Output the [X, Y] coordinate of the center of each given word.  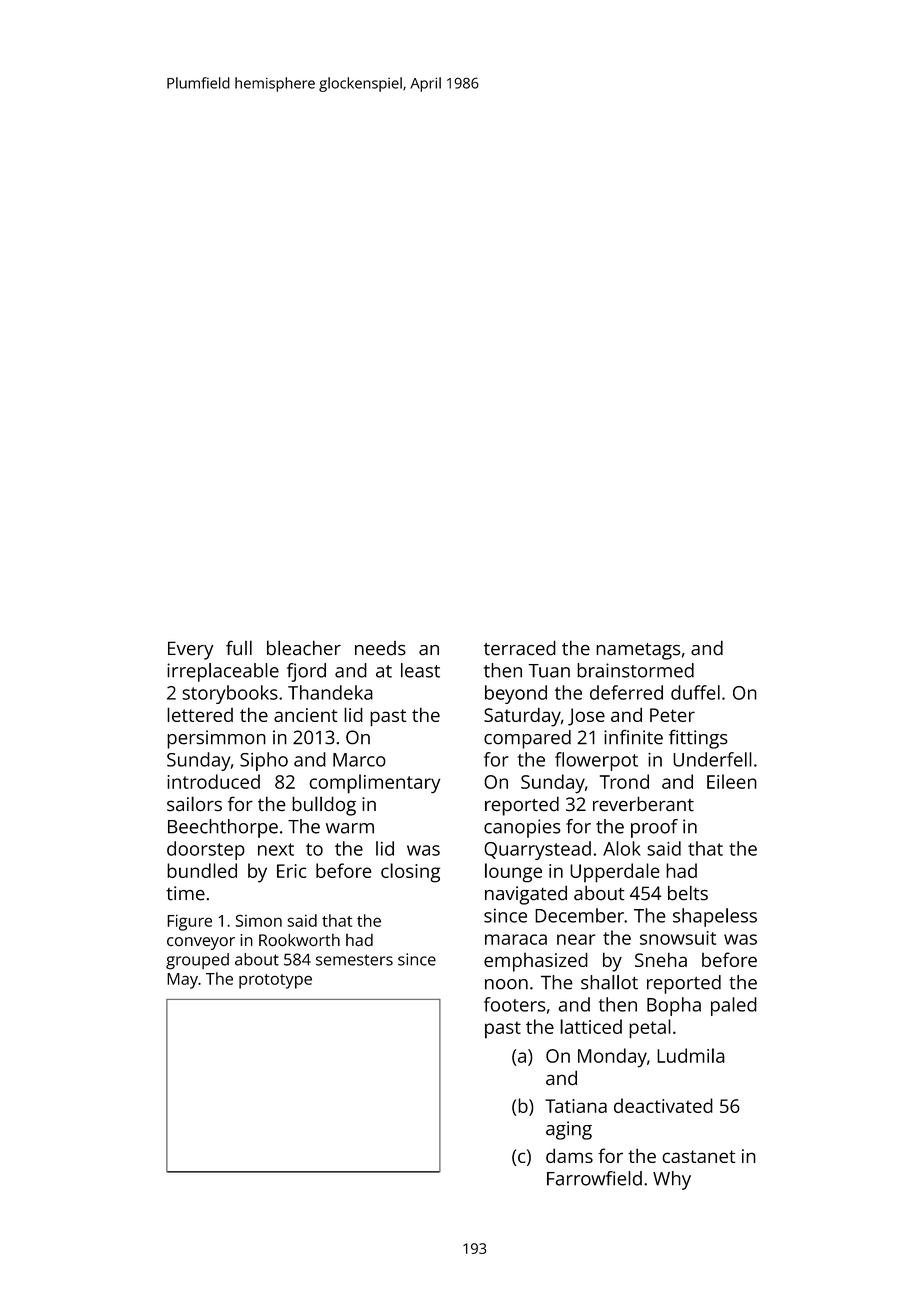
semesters [354, 960]
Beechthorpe [223, 828]
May [182, 981]
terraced [520, 648]
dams [569, 1155]
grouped [197, 961]
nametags [638, 651]
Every [191, 650]
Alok [622, 848]
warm [350, 828]
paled [734, 1006]
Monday [612, 1058]
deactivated [663, 1105]
